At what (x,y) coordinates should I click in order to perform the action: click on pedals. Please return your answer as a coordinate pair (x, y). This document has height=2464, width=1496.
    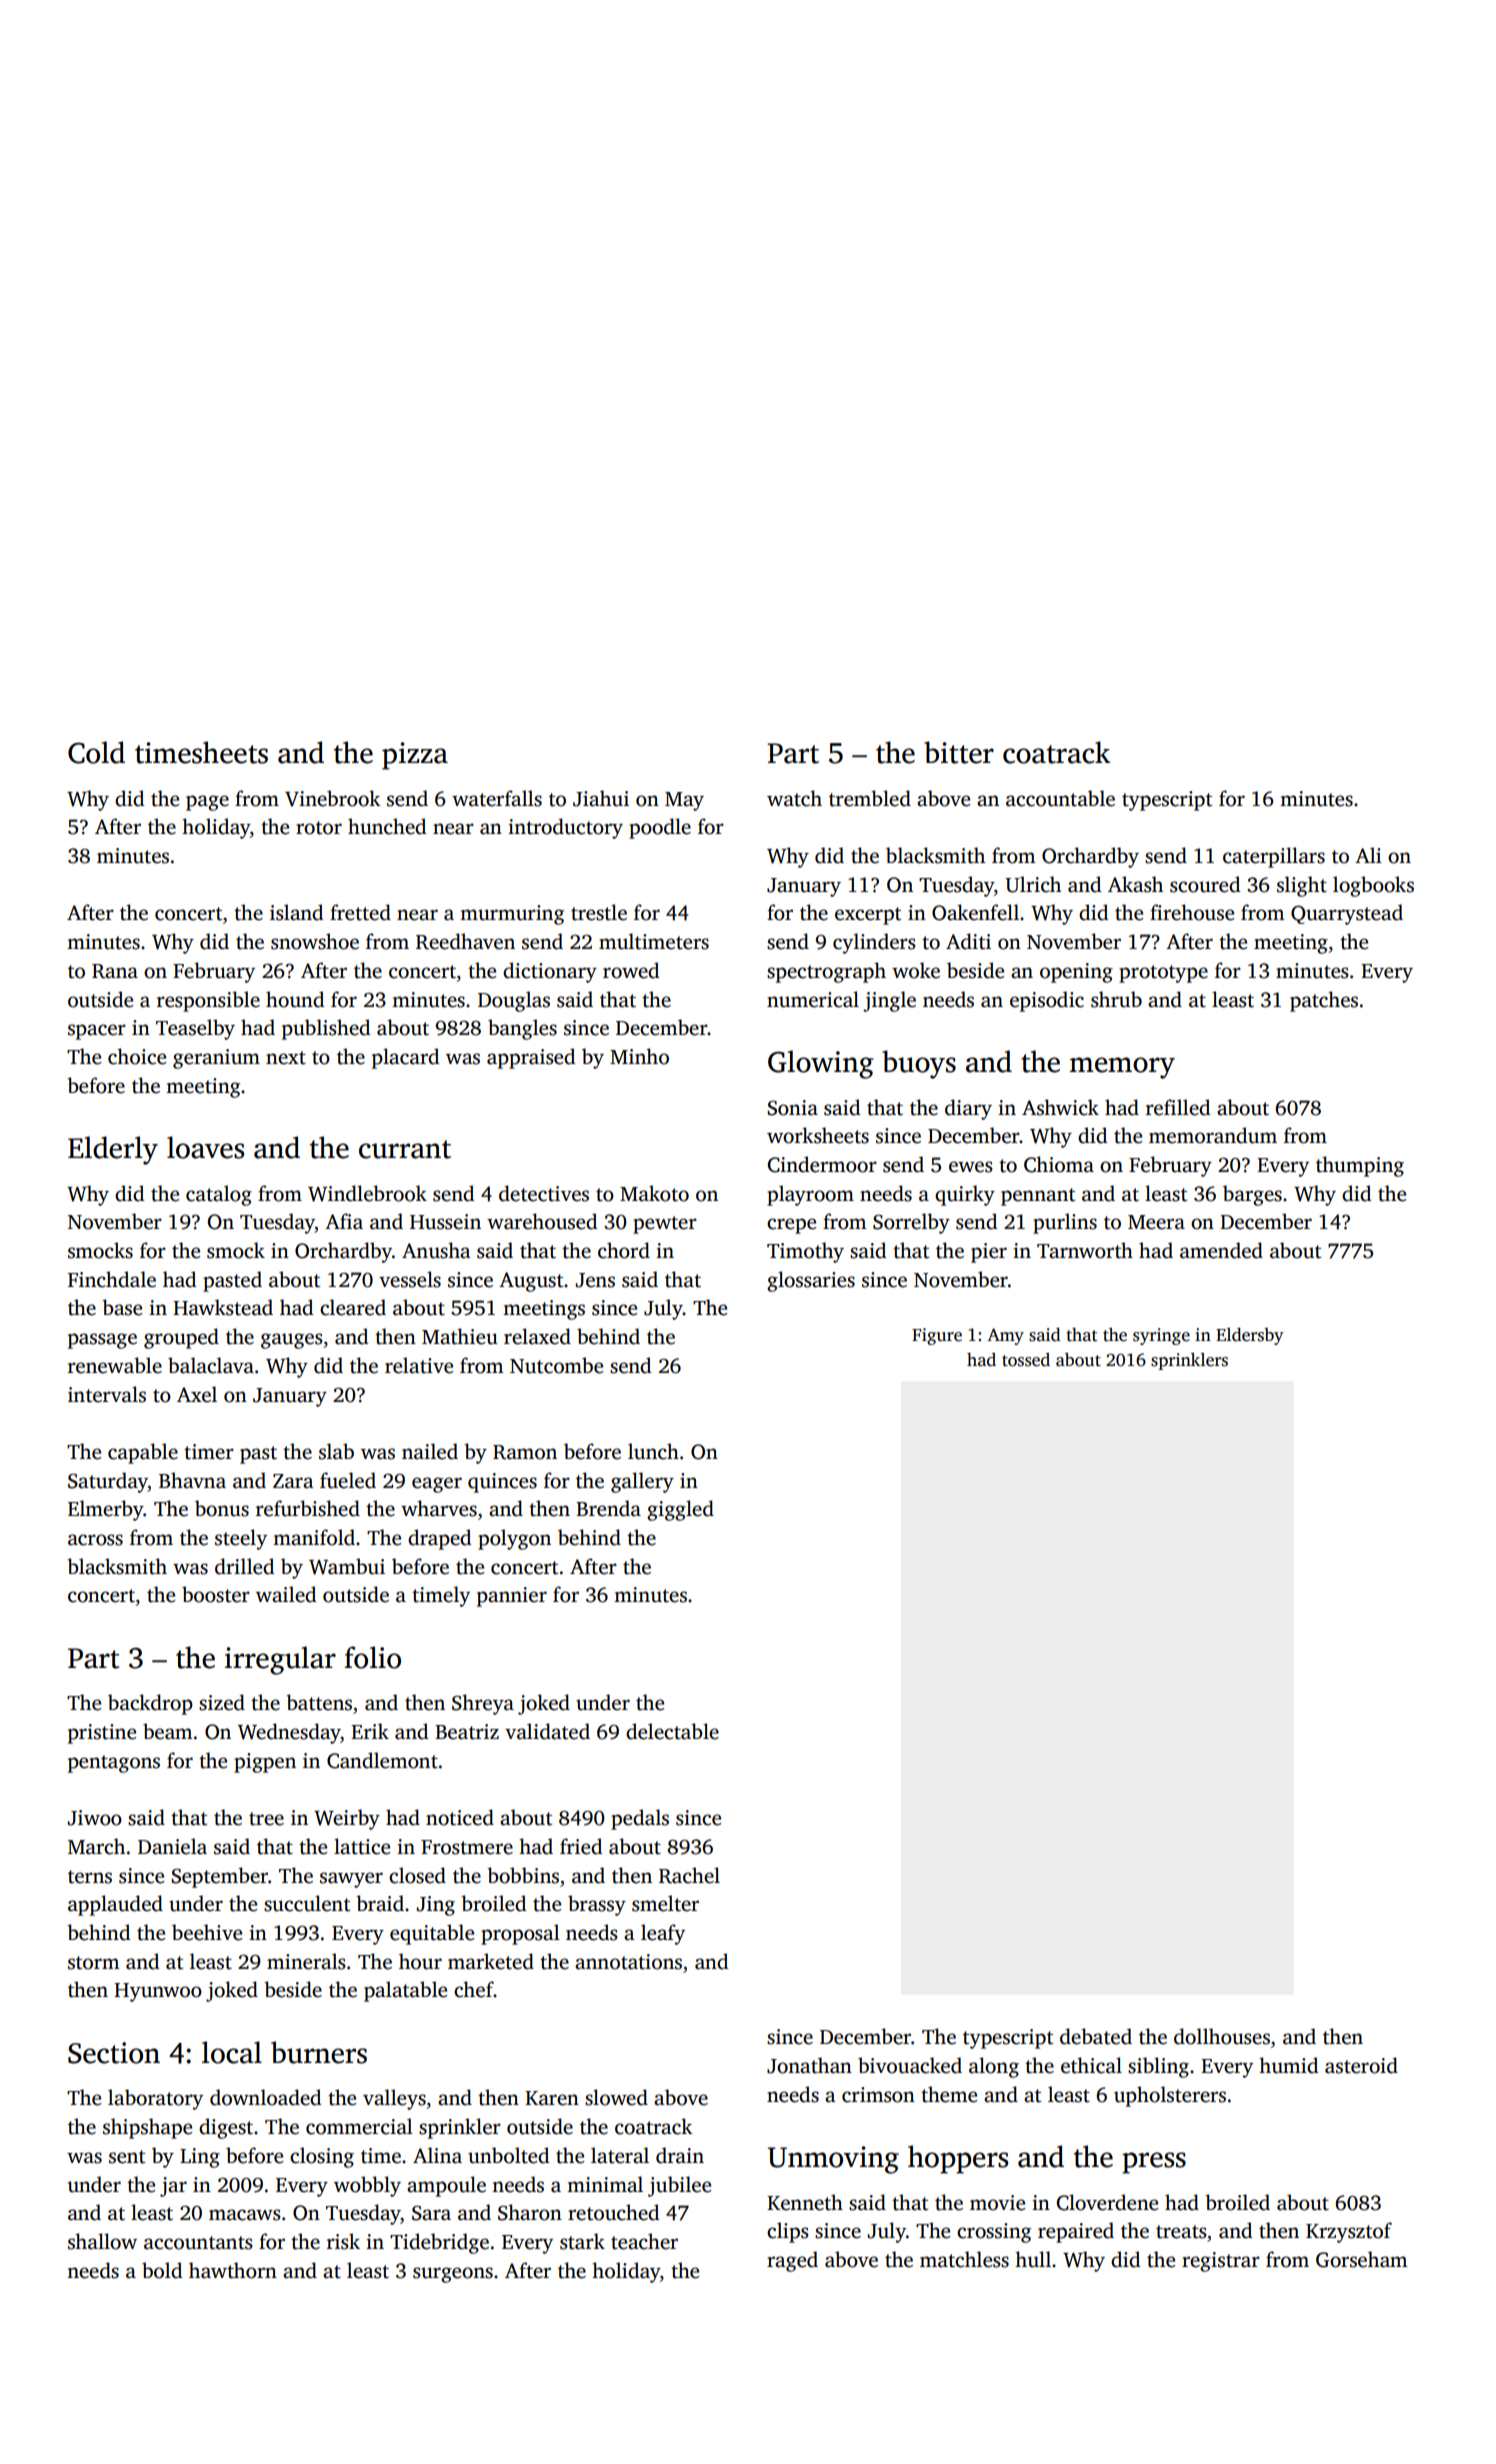
    Looking at the image, I should click on (640, 1819).
